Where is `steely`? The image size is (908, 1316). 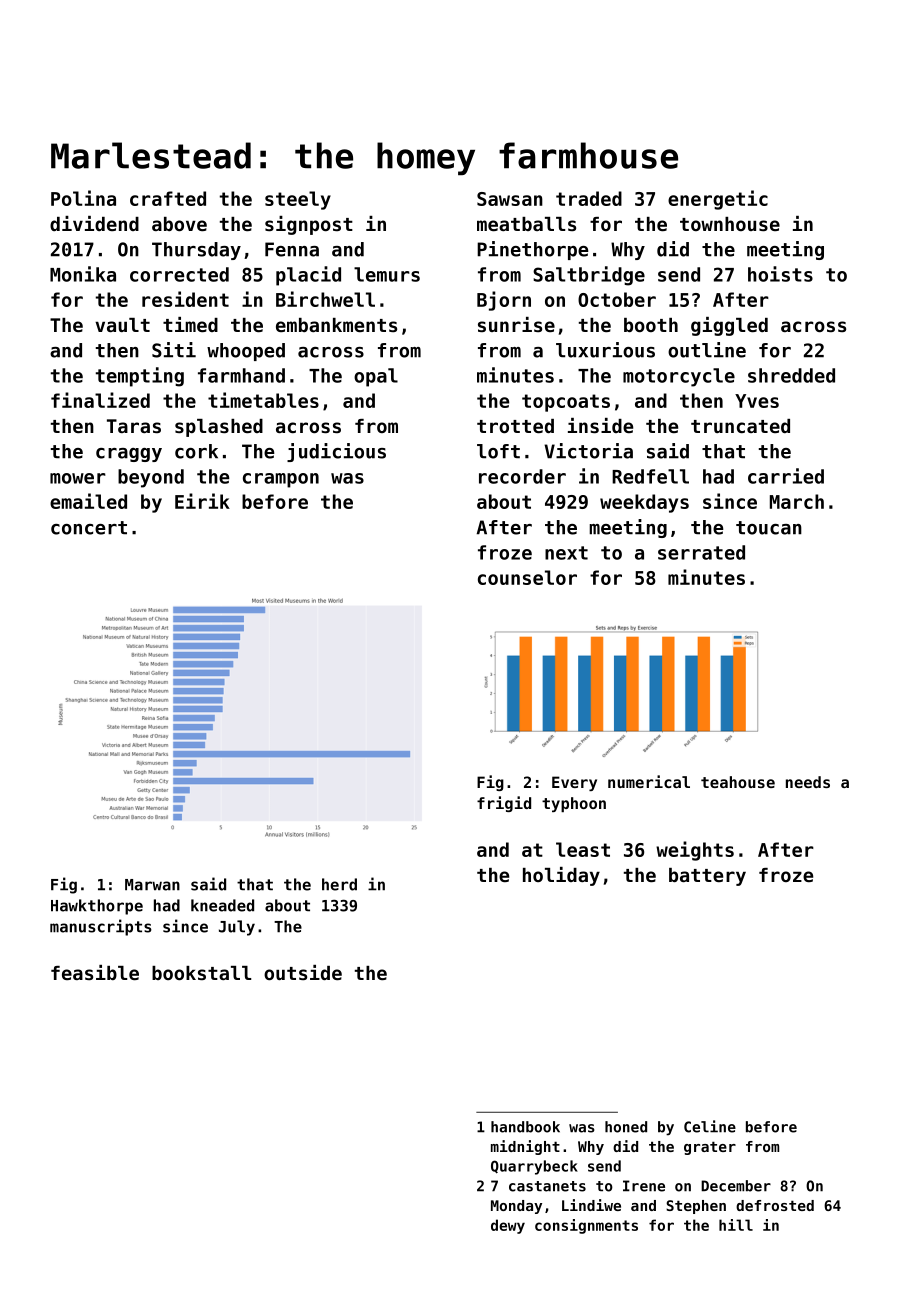
steely is located at coordinates (298, 200).
